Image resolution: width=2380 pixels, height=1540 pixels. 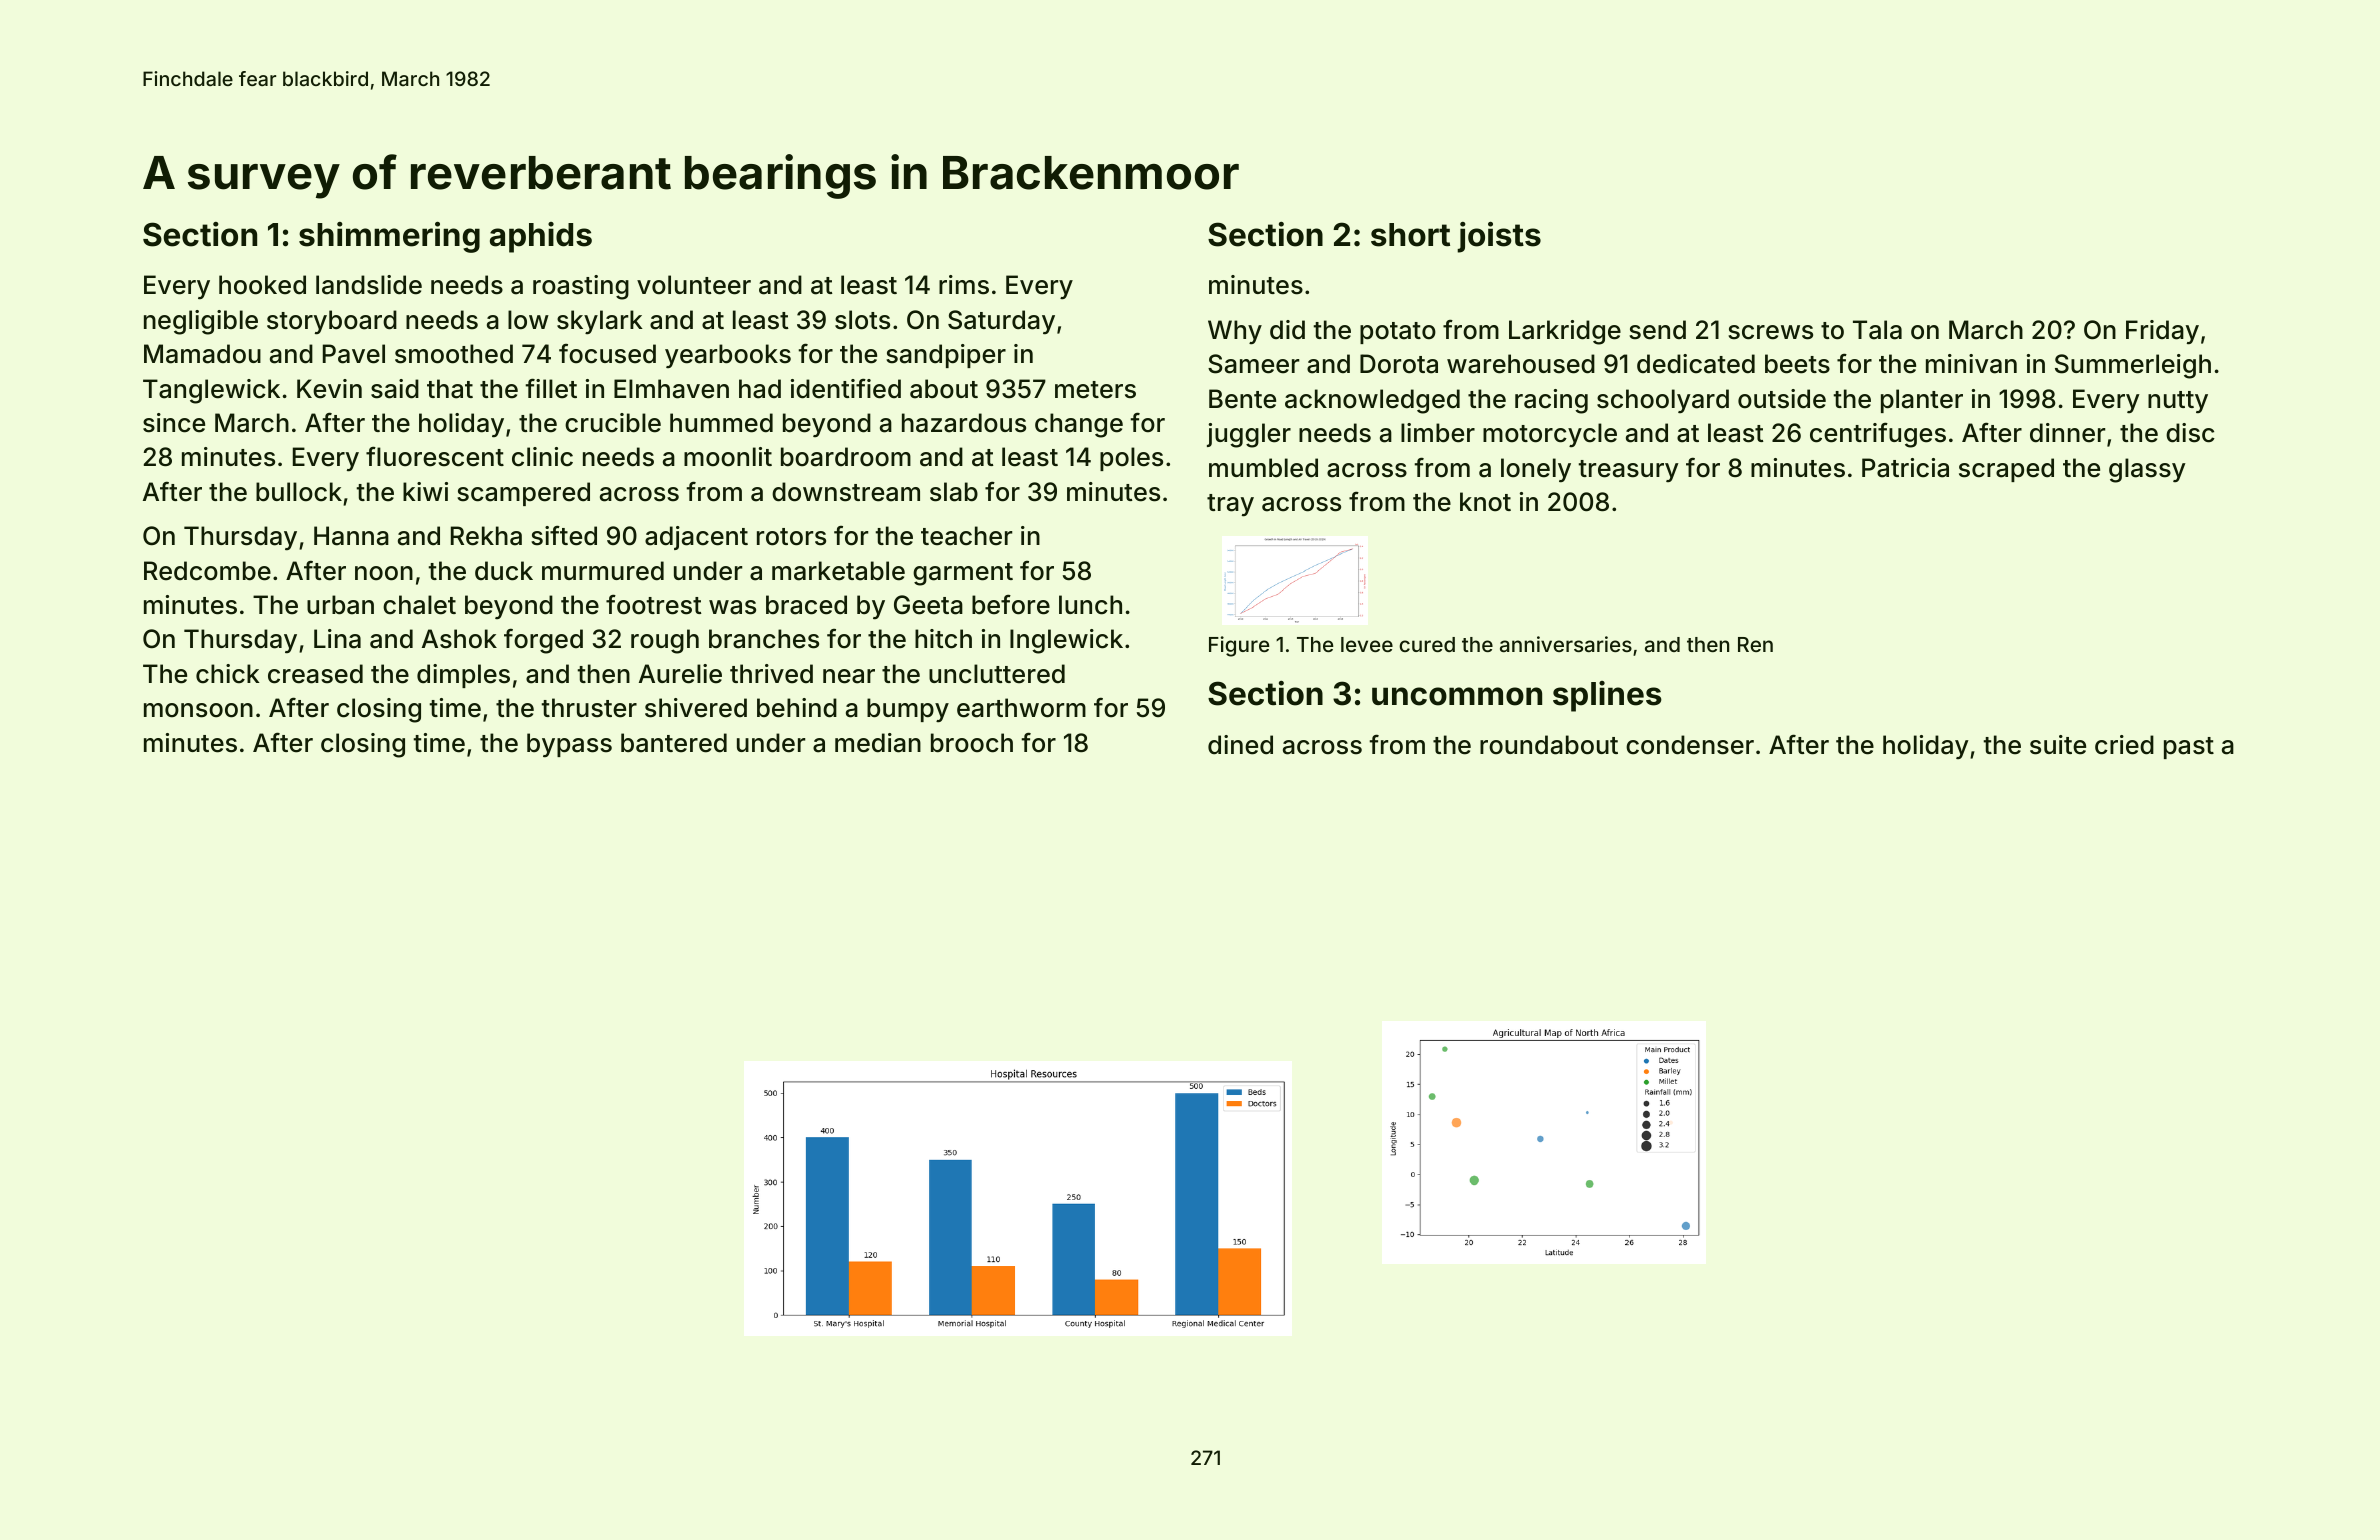 I want to click on juggler, so click(x=1249, y=435).
